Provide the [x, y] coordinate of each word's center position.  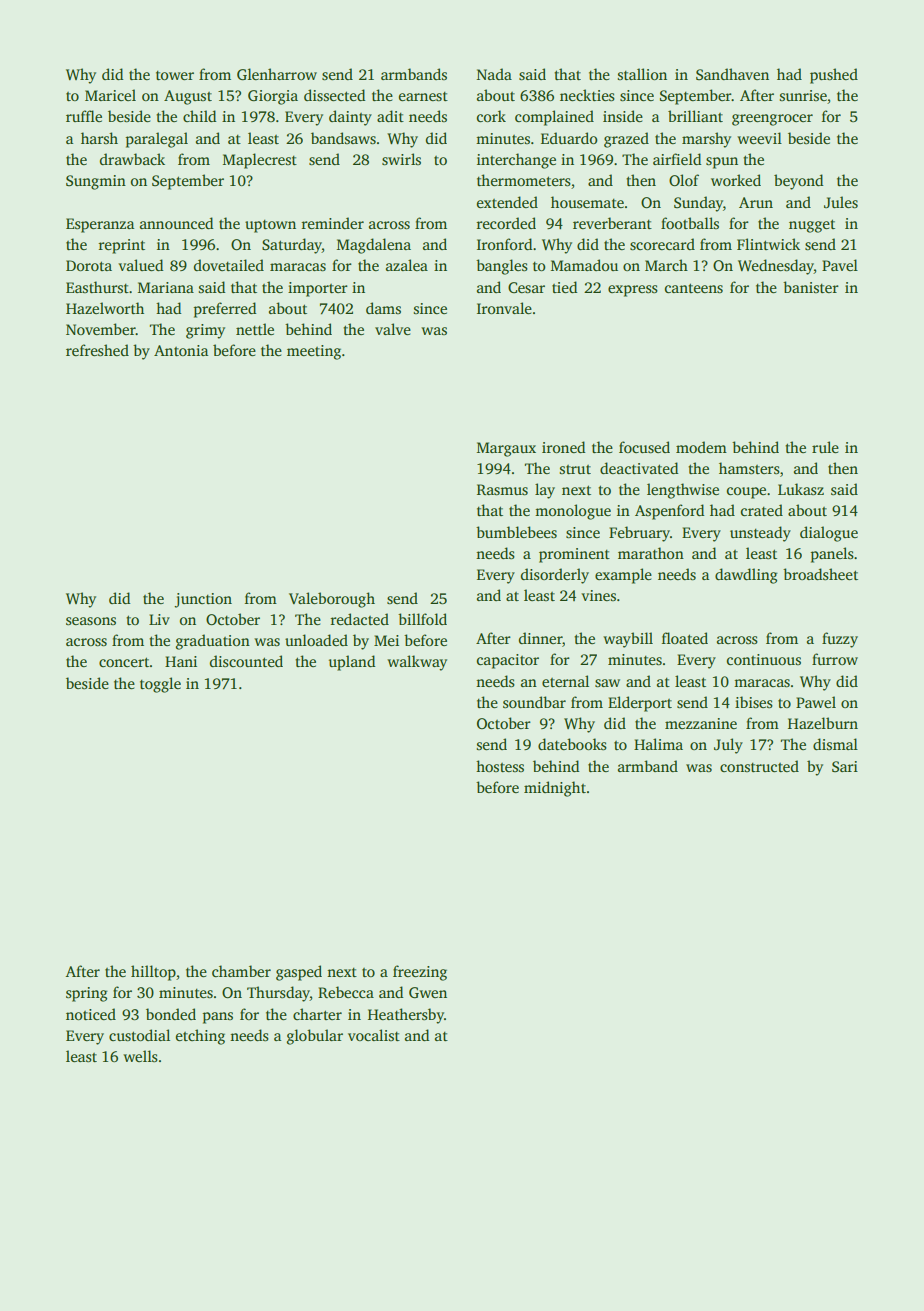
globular [315, 1037]
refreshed [97, 350]
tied [564, 287]
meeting [314, 352]
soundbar [534, 702]
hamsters [749, 468]
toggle [160, 685]
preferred [225, 310]
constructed [759, 766]
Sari [845, 766]
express [633, 291]
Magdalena [374, 246]
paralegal [157, 140]
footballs [690, 223]
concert [124, 662]
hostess [500, 766]
